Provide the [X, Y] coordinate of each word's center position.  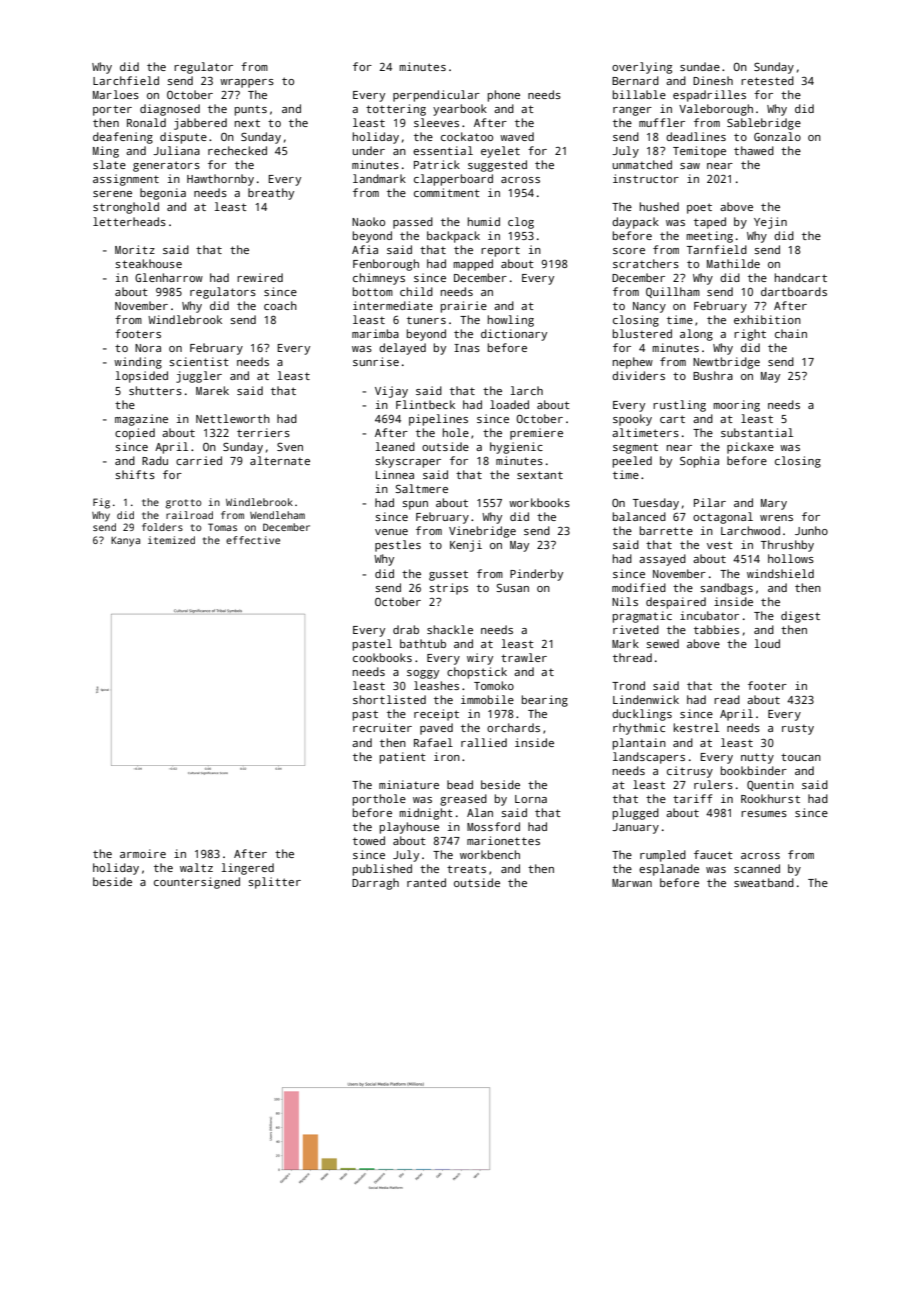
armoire [143, 853]
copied [135, 434]
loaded [509, 404]
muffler [662, 122]
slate [109, 164]
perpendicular [436, 96]
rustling [679, 406]
